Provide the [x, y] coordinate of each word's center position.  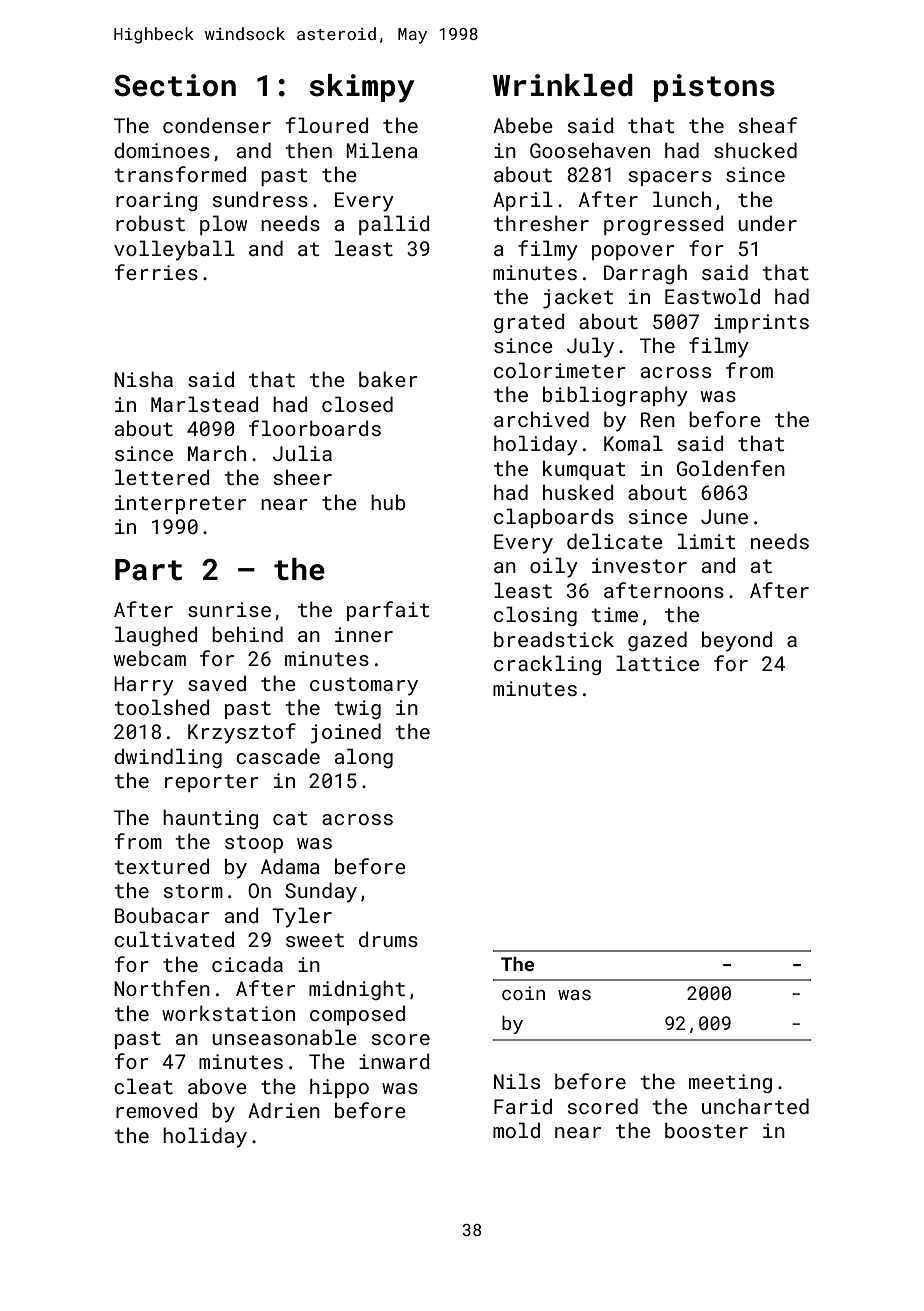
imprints [761, 323]
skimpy [361, 88]
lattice [657, 663]
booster [706, 1130]
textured [161, 866]
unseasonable [284, 1037]
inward [394, 1061]
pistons [714, 88]
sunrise [229, 609]
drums [388, 939]
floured [327, 125]
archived [541, 419]
